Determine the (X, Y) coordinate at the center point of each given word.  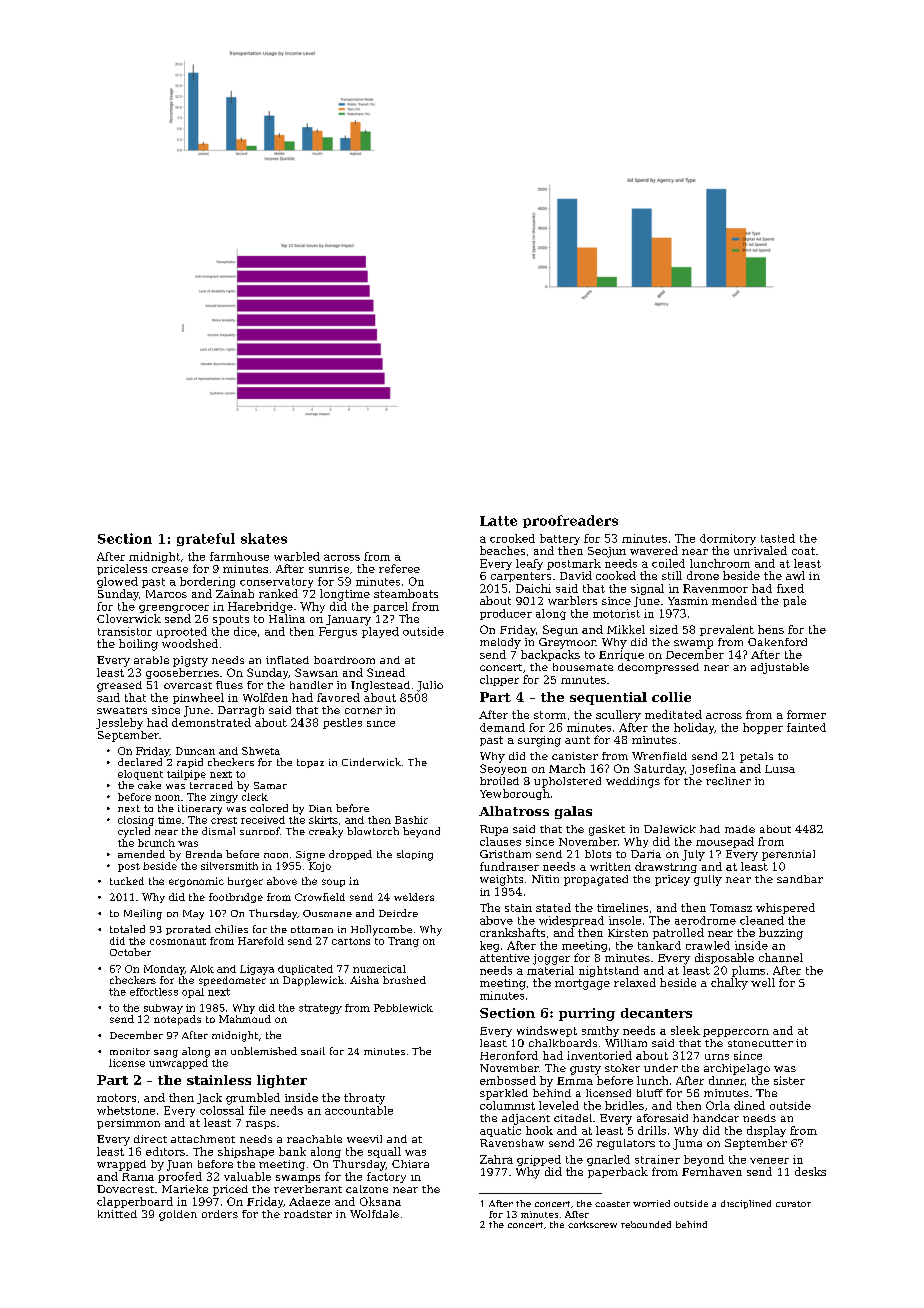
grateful (206, 539)
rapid (190, 763)
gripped (539, 1160)
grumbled (253, 1099)
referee (399, 568)
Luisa (780, 769)
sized (664, 629)
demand (502, 727)
